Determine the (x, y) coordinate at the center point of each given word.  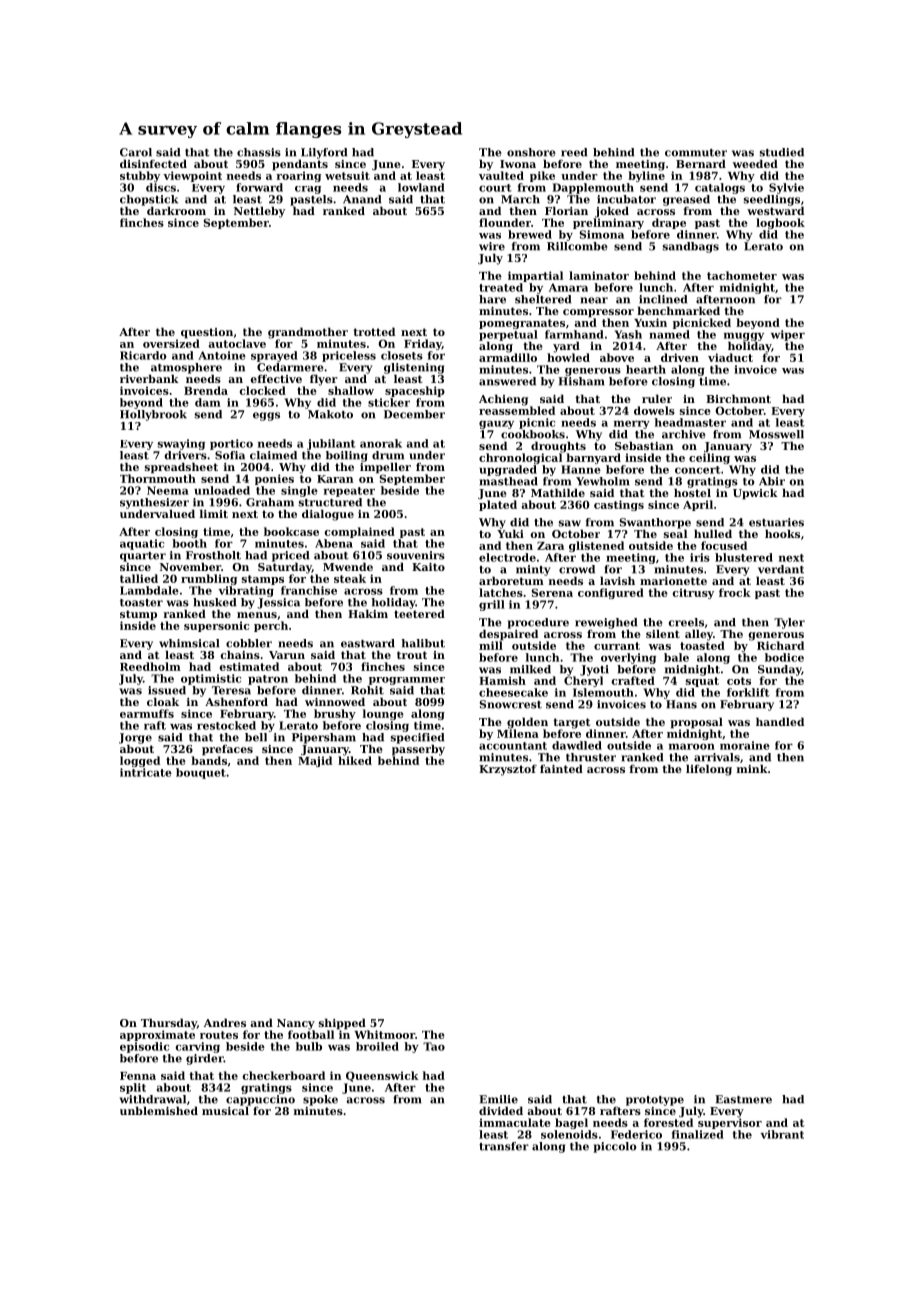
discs (161, 187)
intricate (146, 772)
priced (290, 556)
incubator (626, 199)
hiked (355, 760)
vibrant (782, 1134)
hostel (692, 492)
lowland (421, 187)
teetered (419, 613)
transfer (504, 1146)
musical (225, 1110)
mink (752, 768)
